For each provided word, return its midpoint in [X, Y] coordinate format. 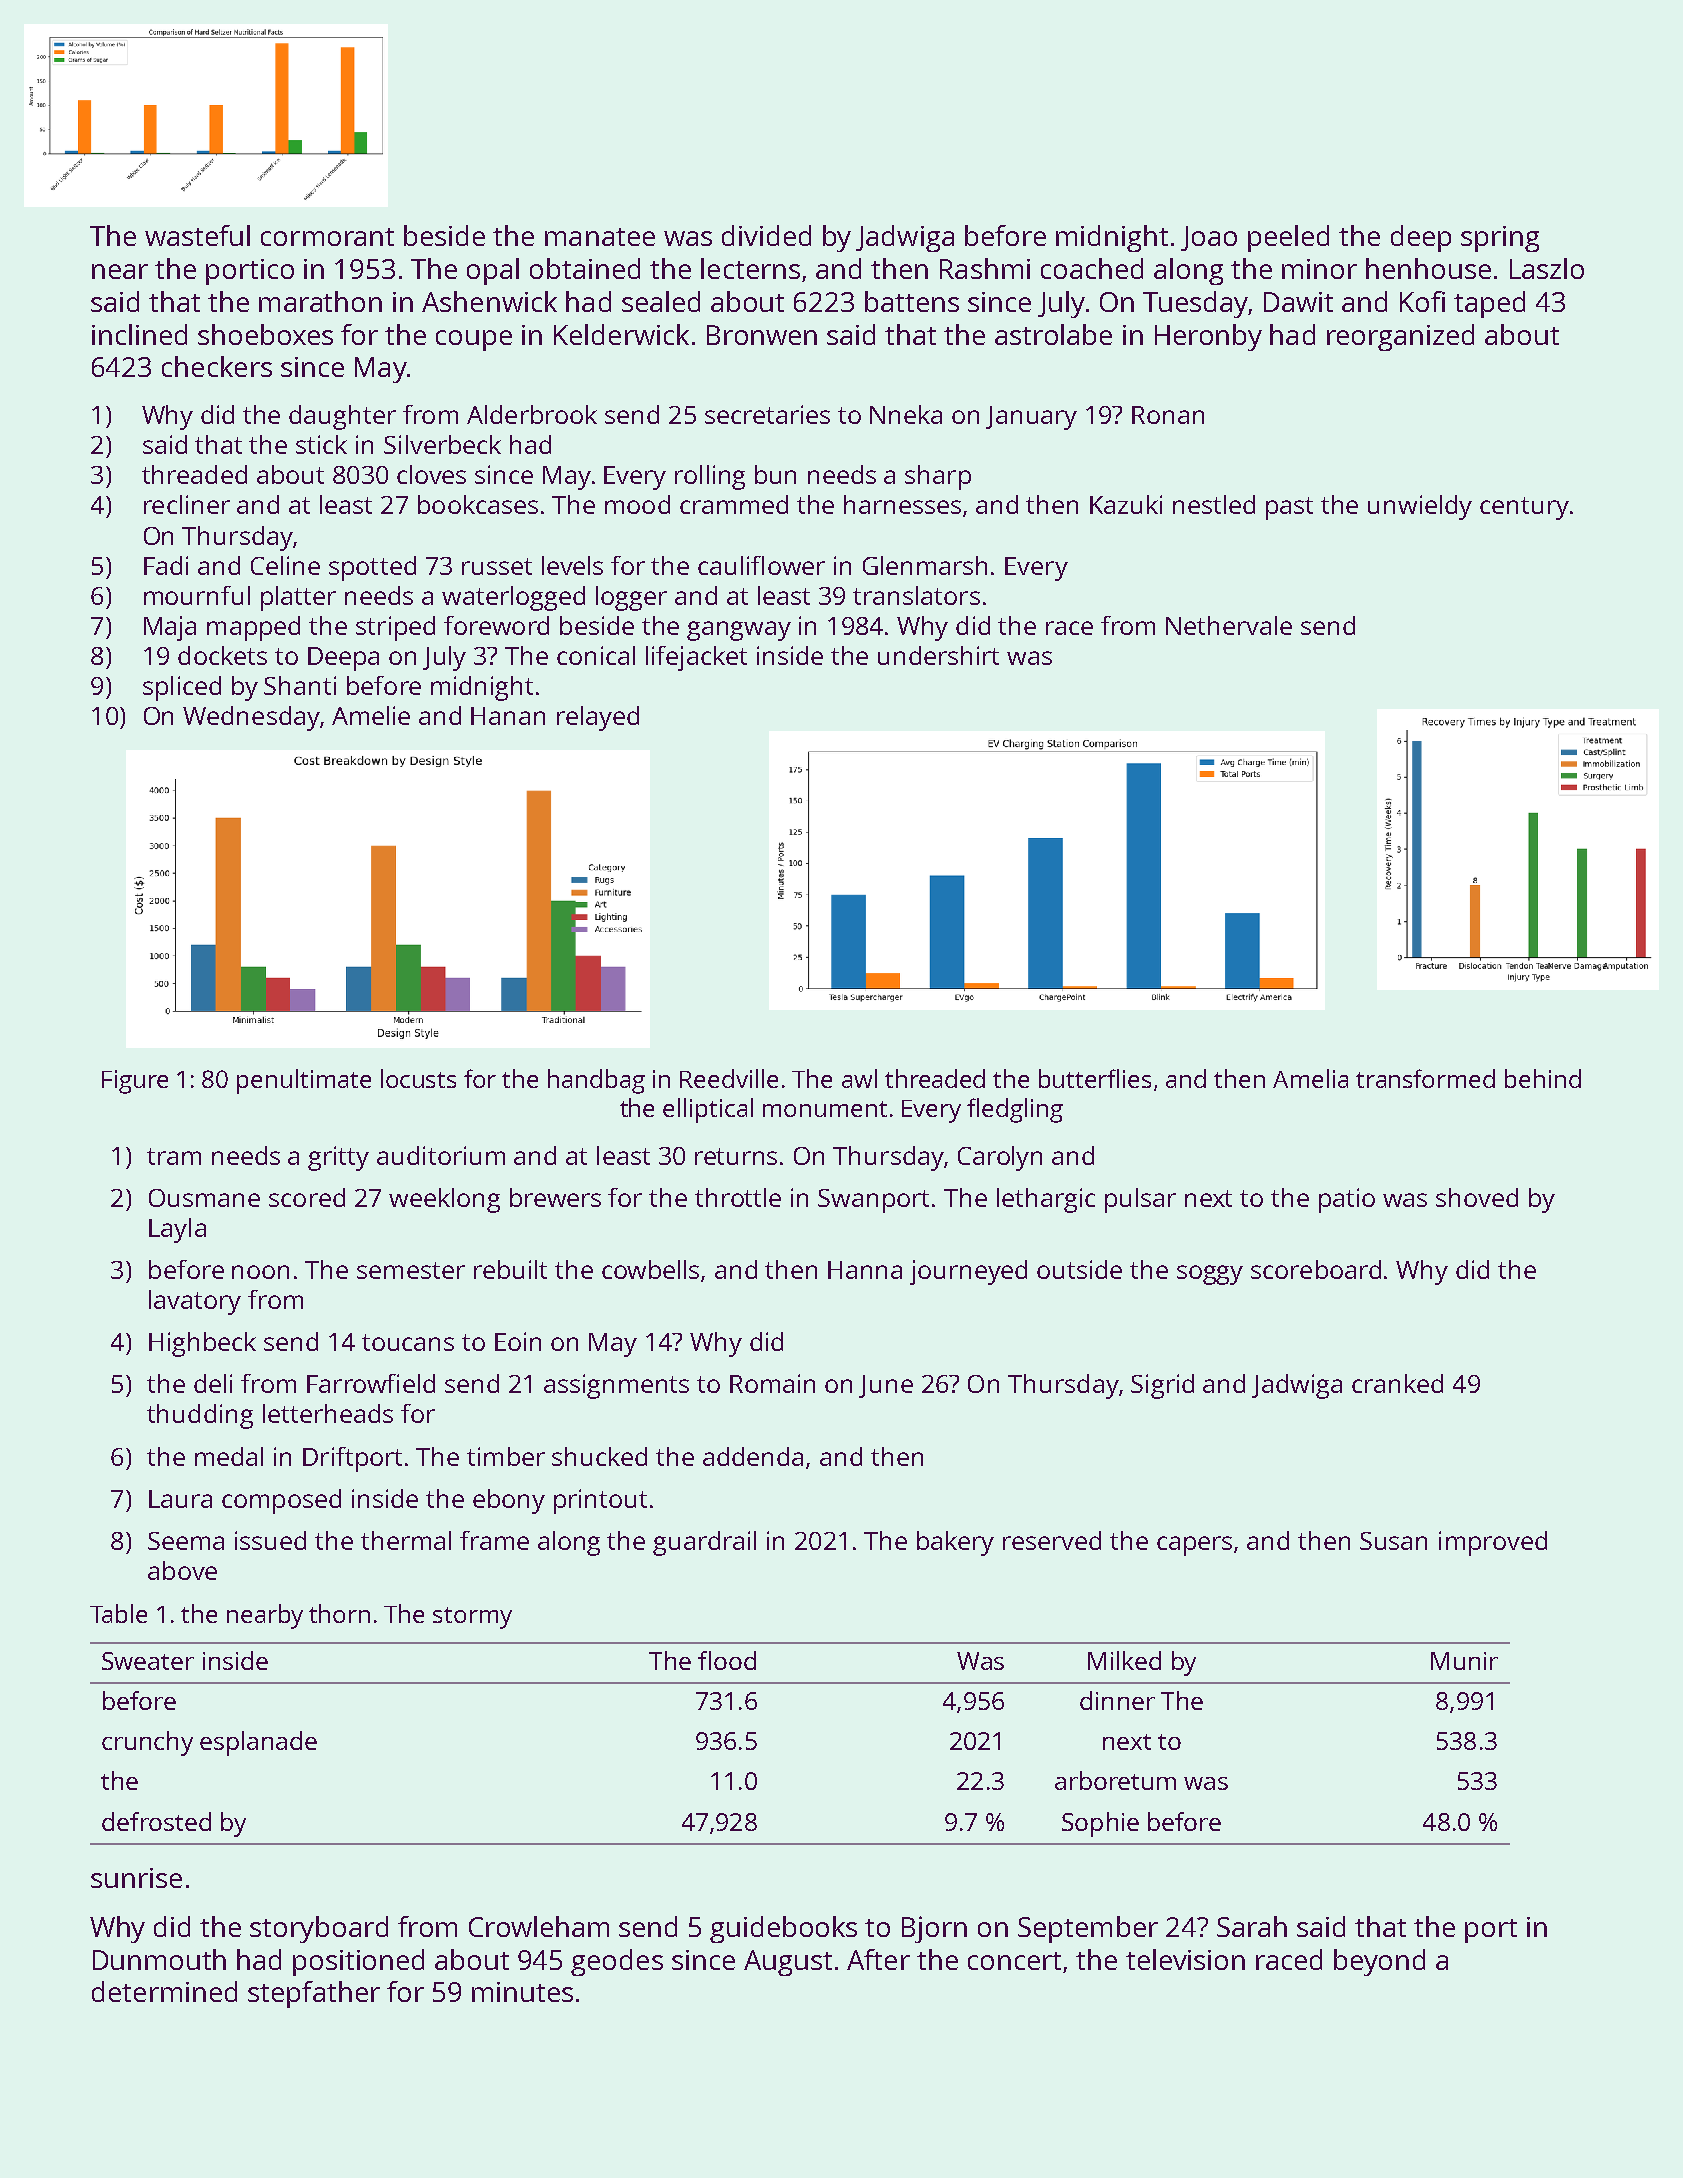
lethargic [1046, 1200]
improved [1493, 1543]
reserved [1052, 1540]
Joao [1209, 238]
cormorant [327, 237]
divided [766, 235]
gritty [338, 1158]
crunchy [147, 1743]
